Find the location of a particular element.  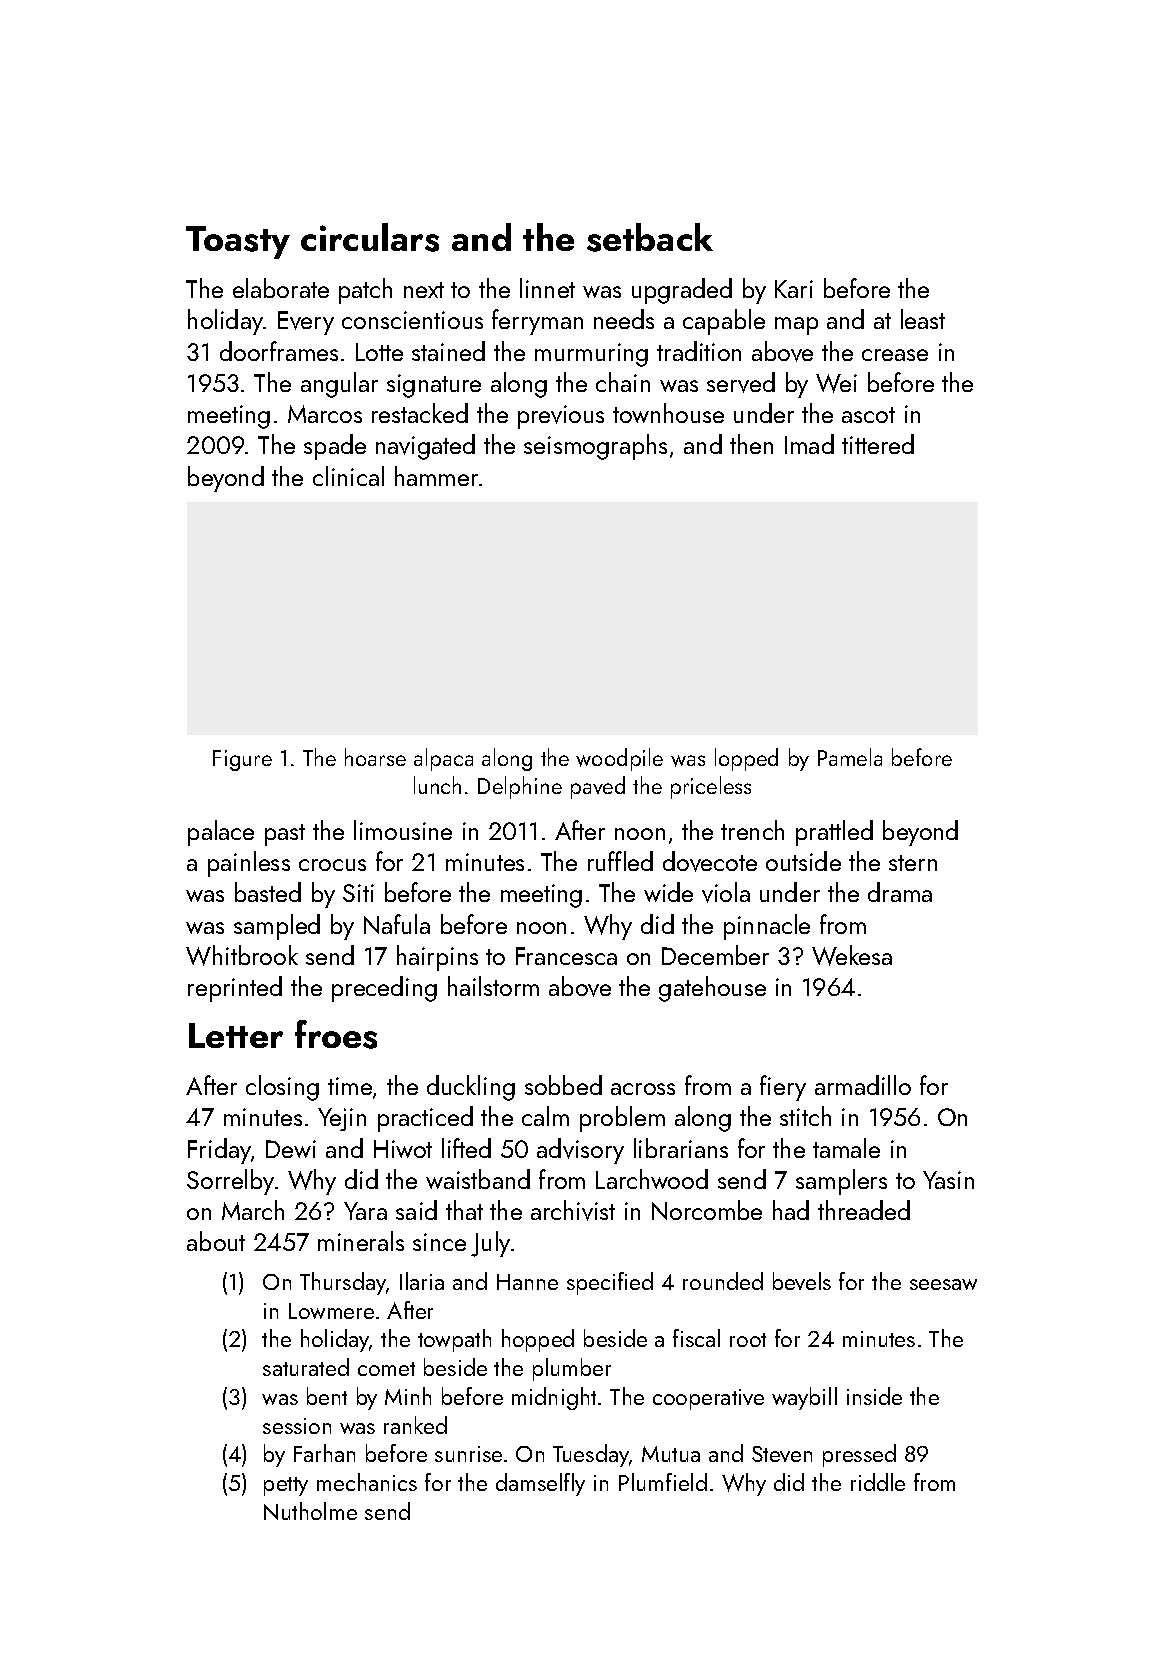

Whitbrook is located at coordinates (242, 955).
